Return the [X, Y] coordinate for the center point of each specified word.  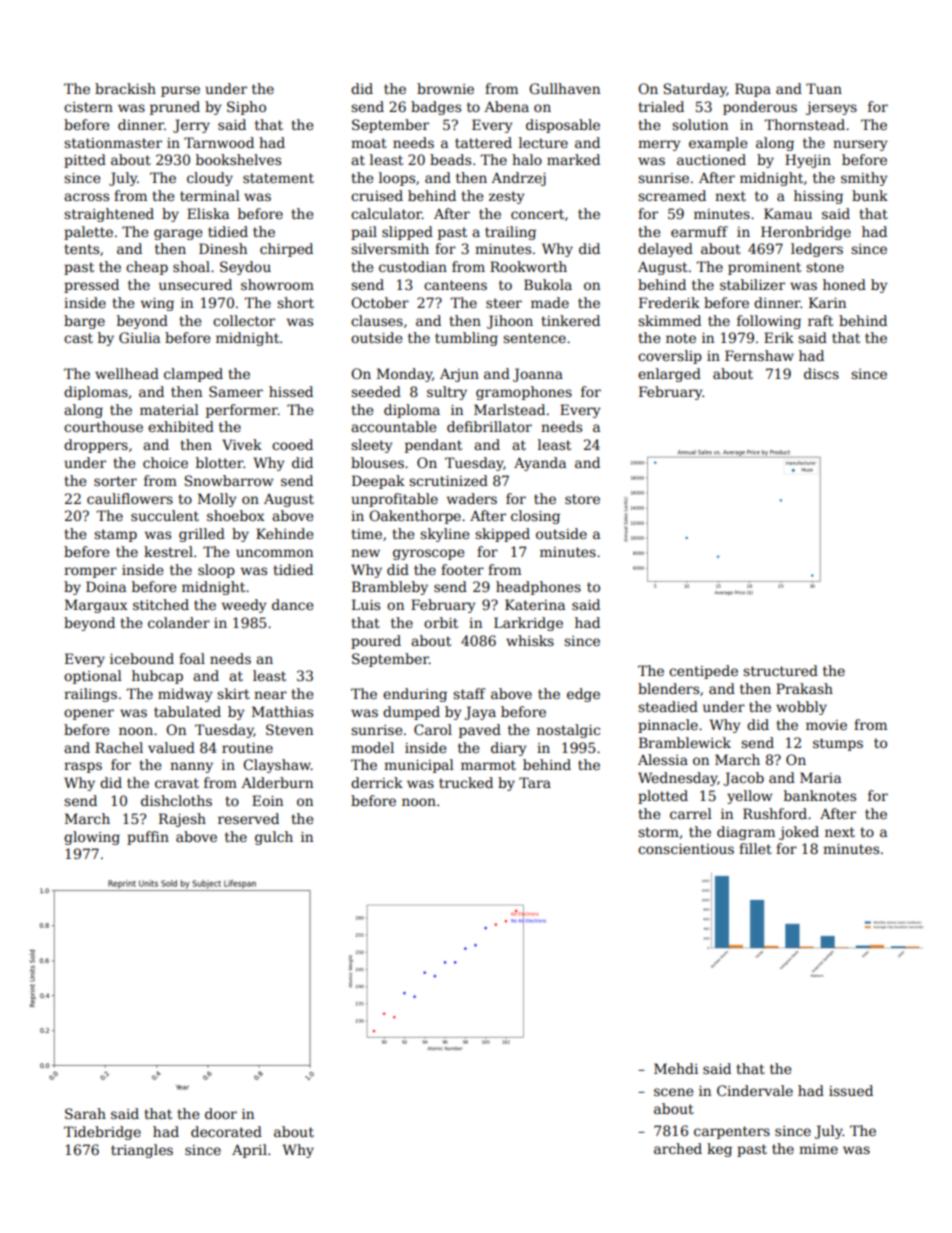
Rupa [753, 90]
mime [818, 1149]
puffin [148, 838]
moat [369, 143]
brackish [125, 88]
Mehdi [676, 1068]
